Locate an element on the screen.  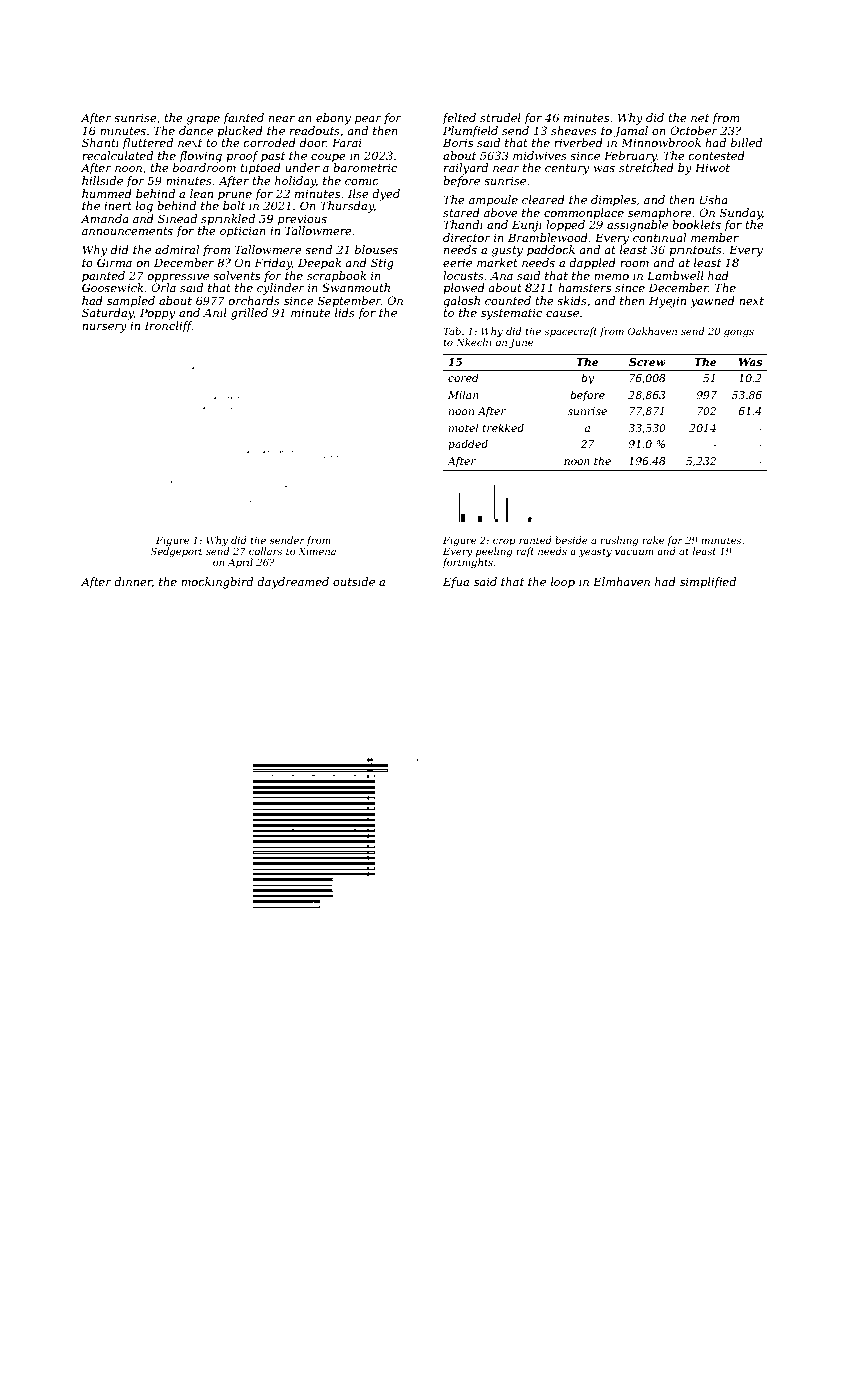
fortnights is located at coordinates (467, 563).
